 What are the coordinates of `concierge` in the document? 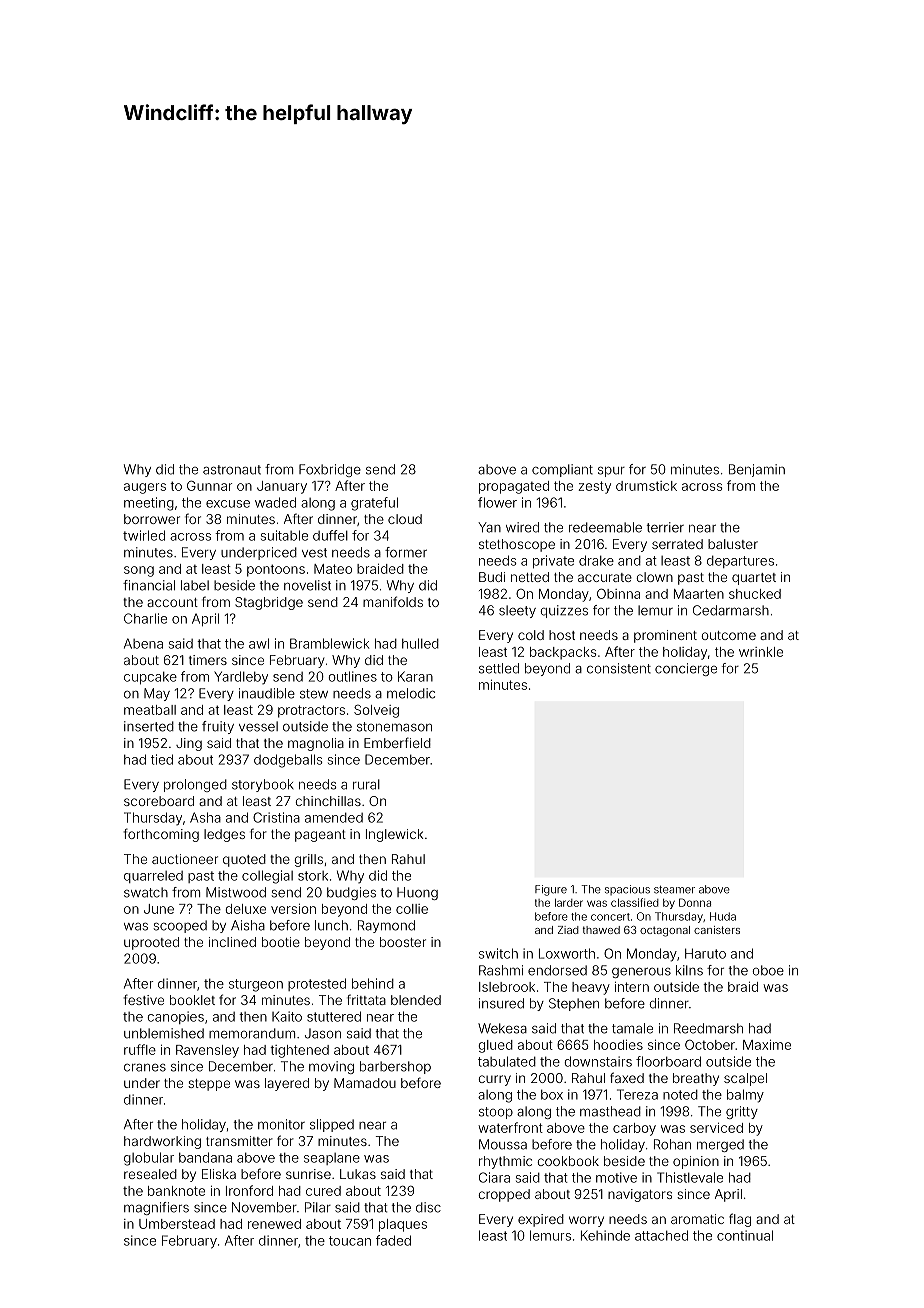 It's located at (686, 669).
